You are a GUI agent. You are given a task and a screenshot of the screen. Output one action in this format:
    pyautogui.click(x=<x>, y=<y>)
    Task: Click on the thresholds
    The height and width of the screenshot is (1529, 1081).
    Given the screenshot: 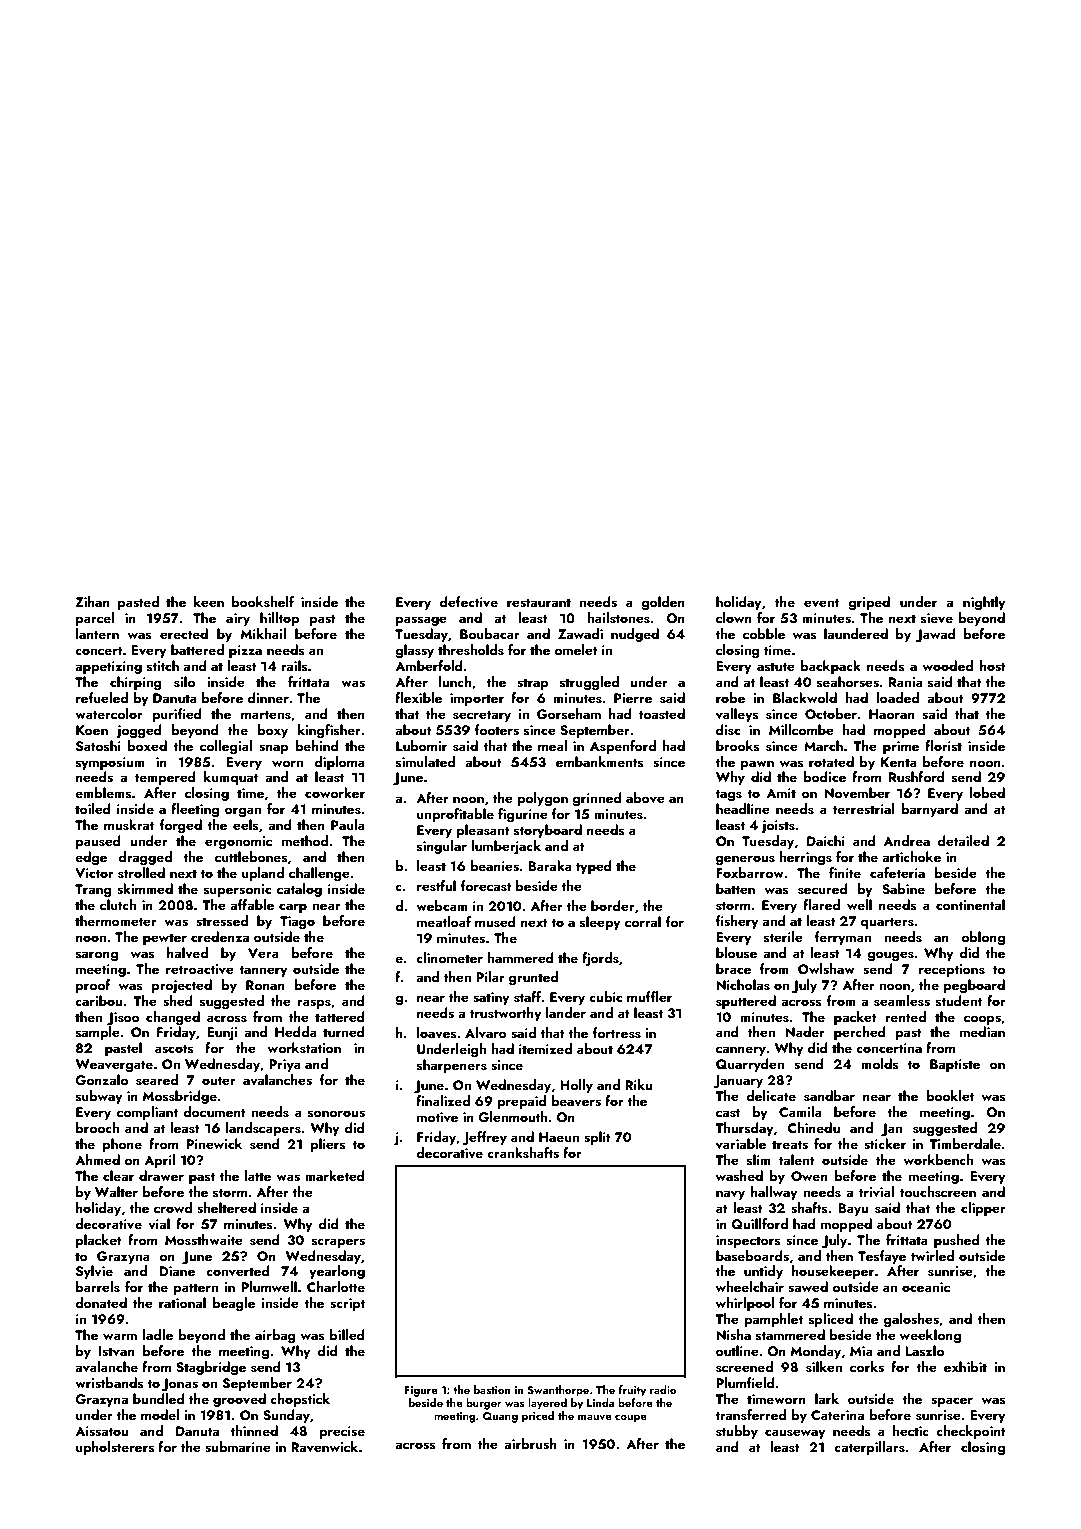 What is the action you would take?
    pyautogui.click(x=471, y=650)
